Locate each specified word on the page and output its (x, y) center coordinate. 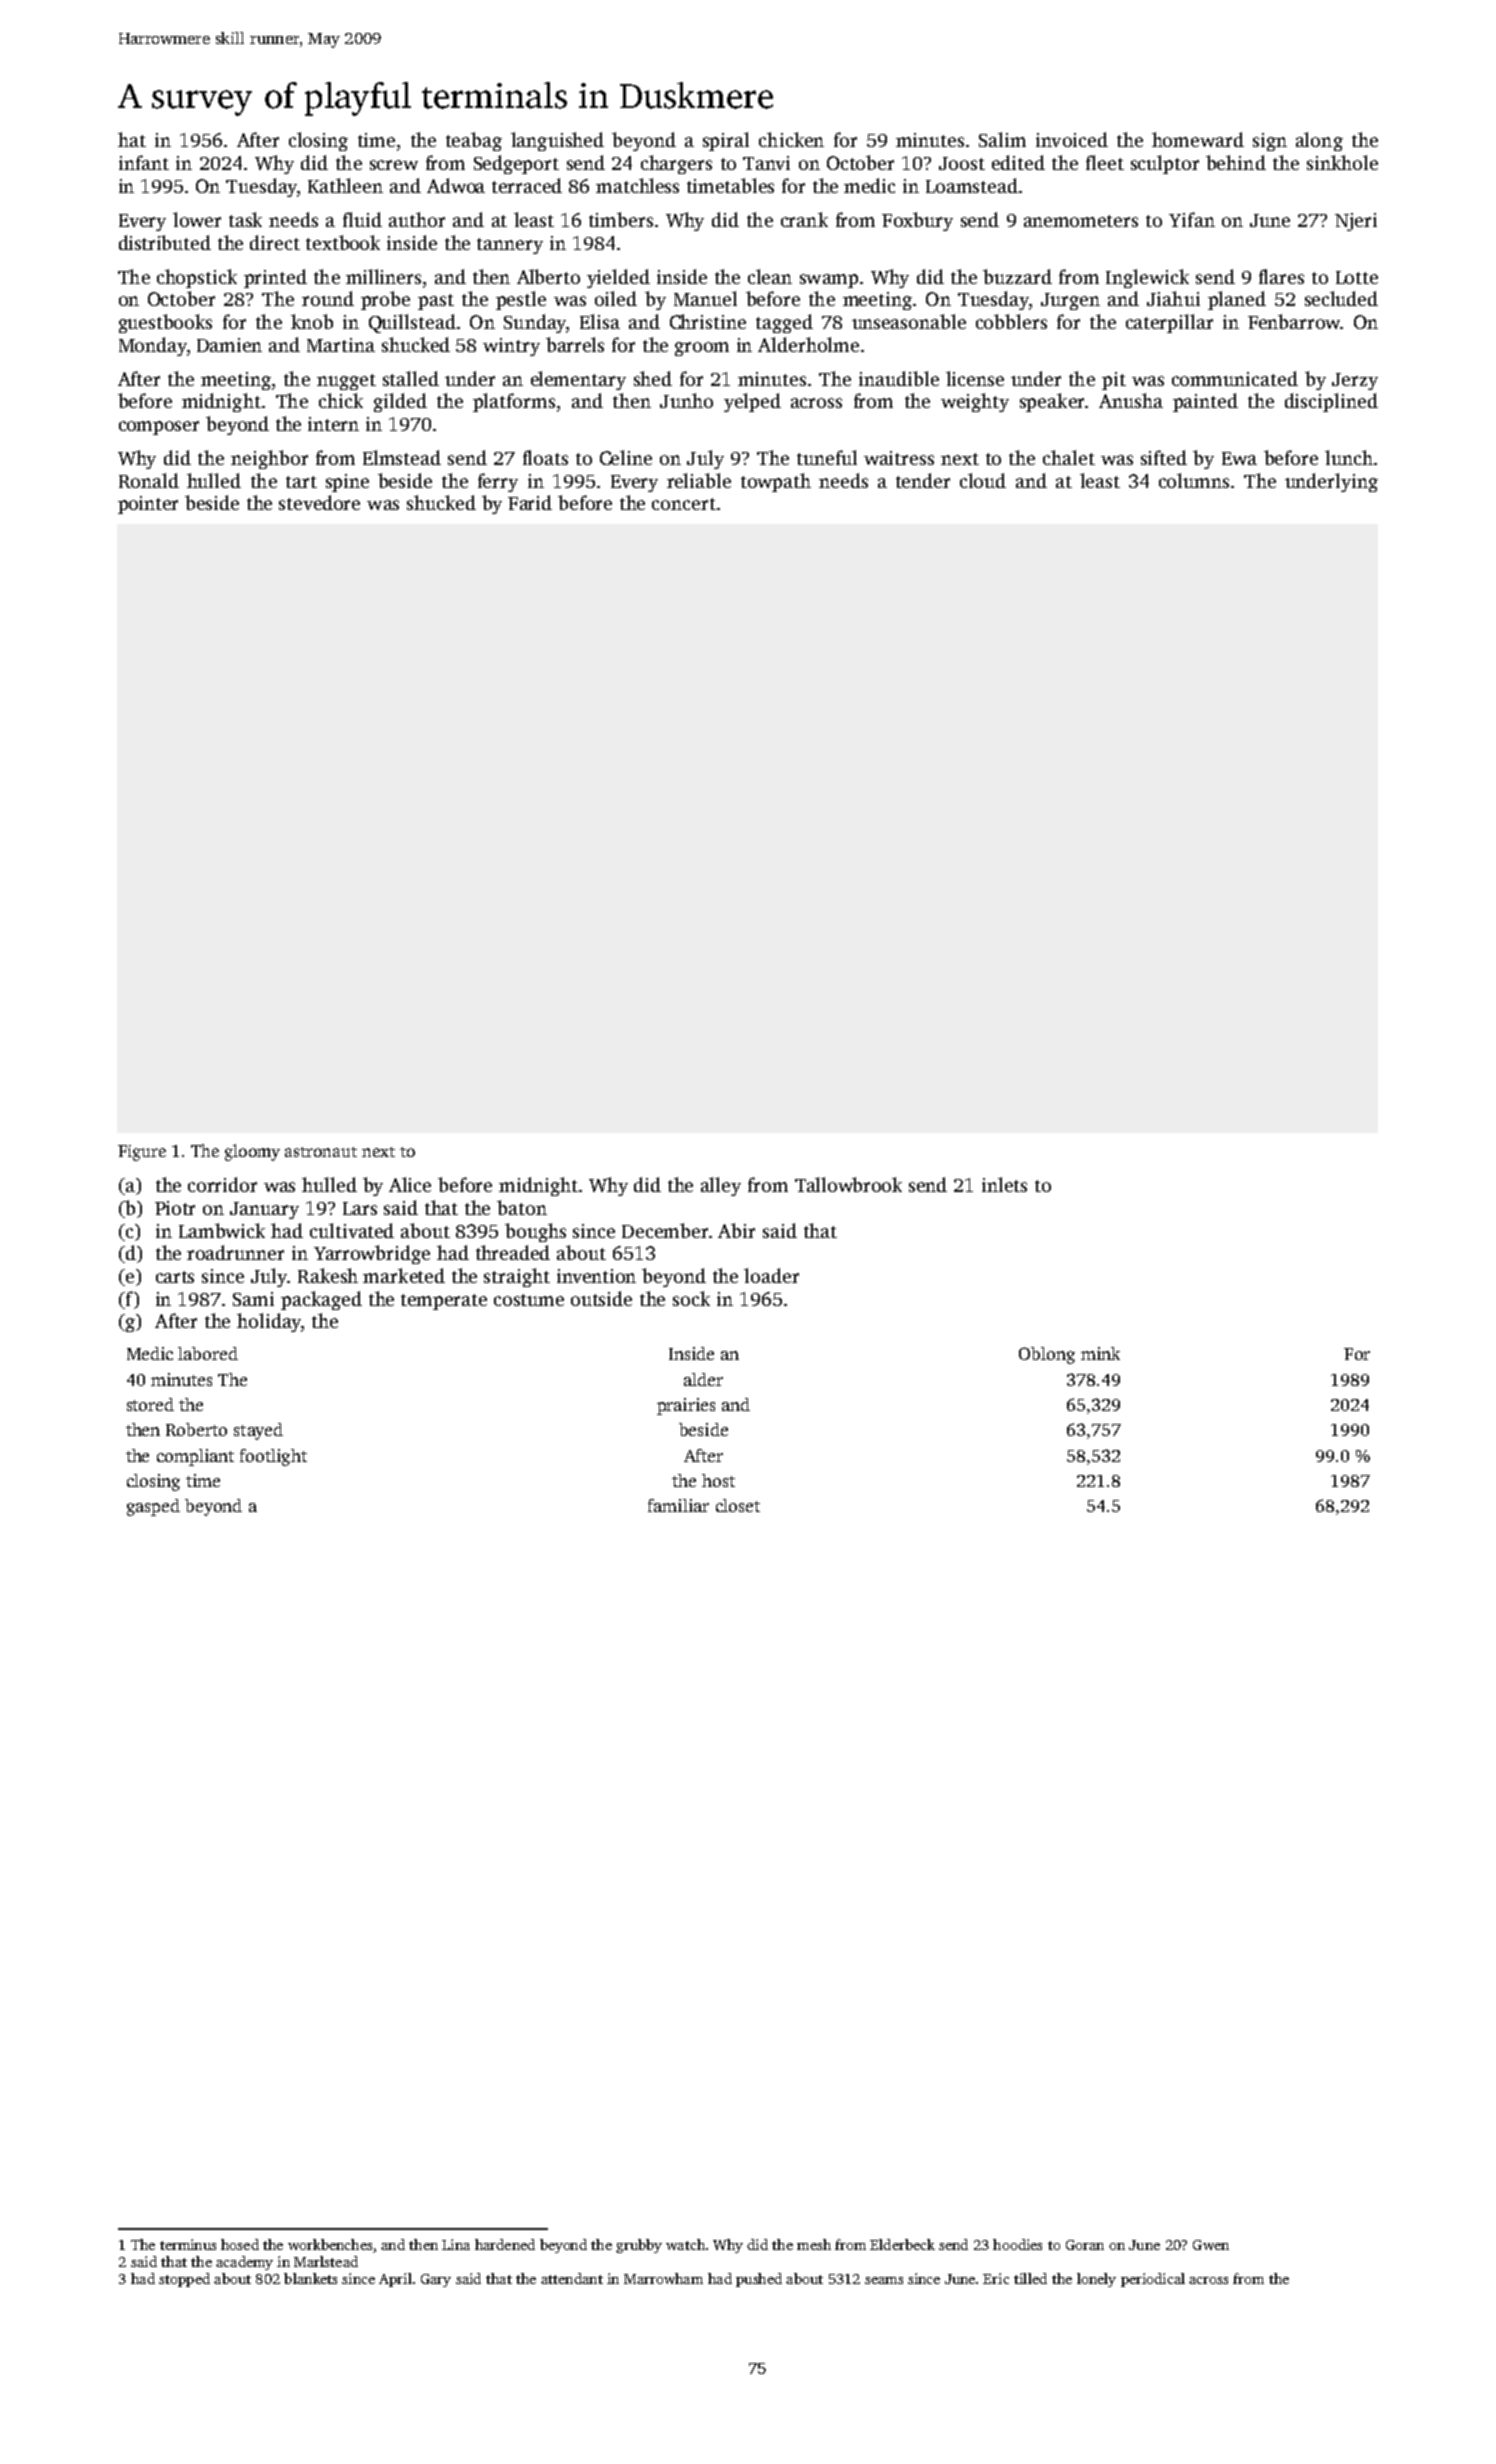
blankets (310, 2278)
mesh (814, 2244)
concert (684, 504)
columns (1194, 480)
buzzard (1017, 276)
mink (1100, 1353)
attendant (572, 2278)
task (245, 219)
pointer (148, 505)
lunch (1349, 457)
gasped (153, 1507)
